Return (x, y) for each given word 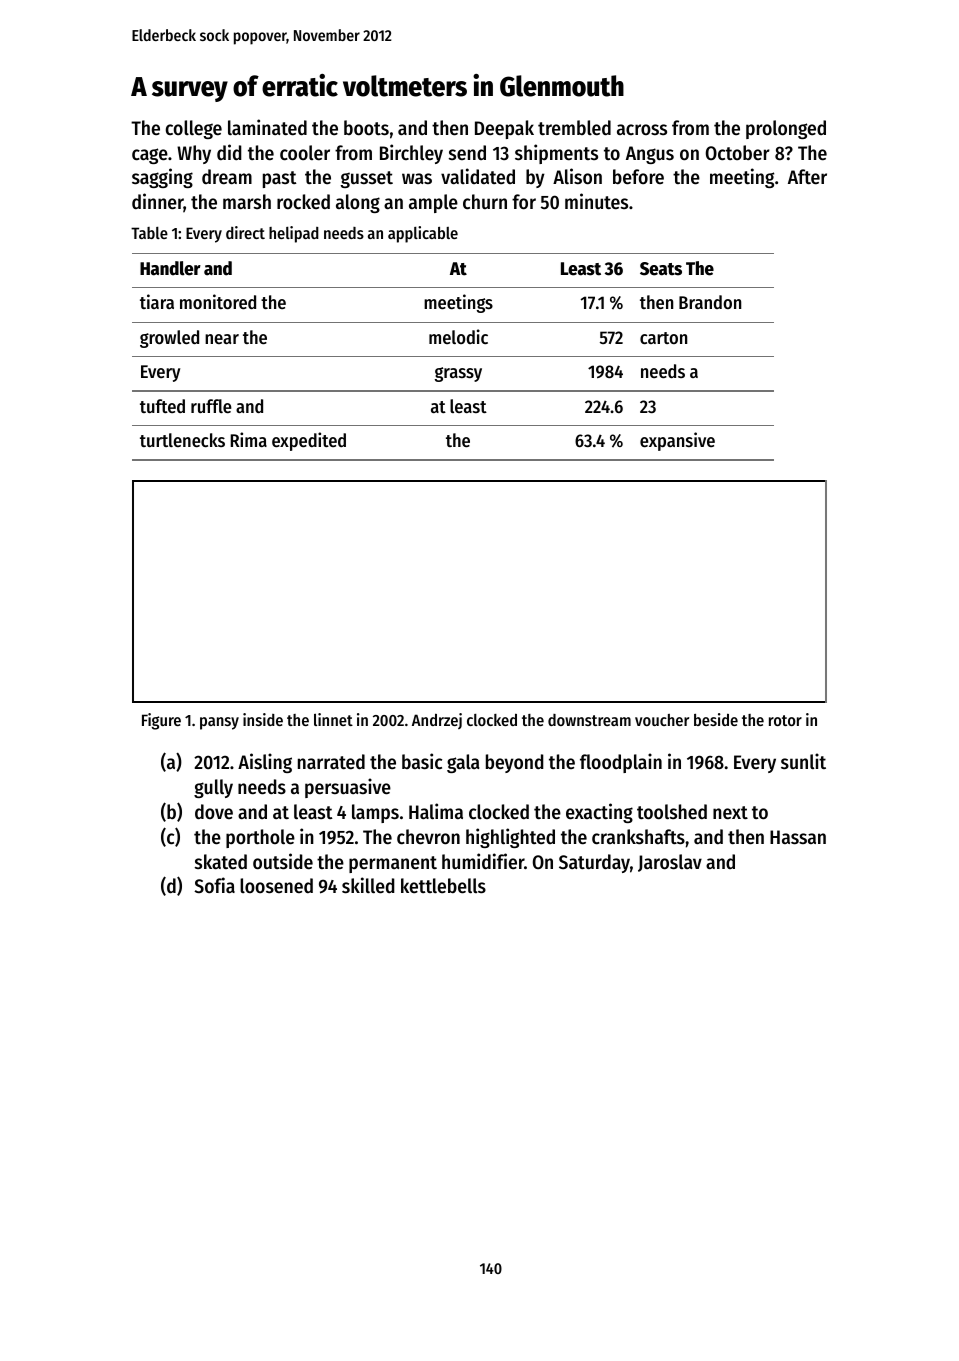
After (807, 177)
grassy (458, 374)
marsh (247, 201)
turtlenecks (182, 440)
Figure (161, 721)
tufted (162, 406)
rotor (785, 720)
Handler (170, 268)
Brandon (710, 302)
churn (485, 202)
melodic (458, 336)
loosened (276, 886)
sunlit (803, 761)
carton (663, 338)
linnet (333, 719)
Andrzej (437, 721)
